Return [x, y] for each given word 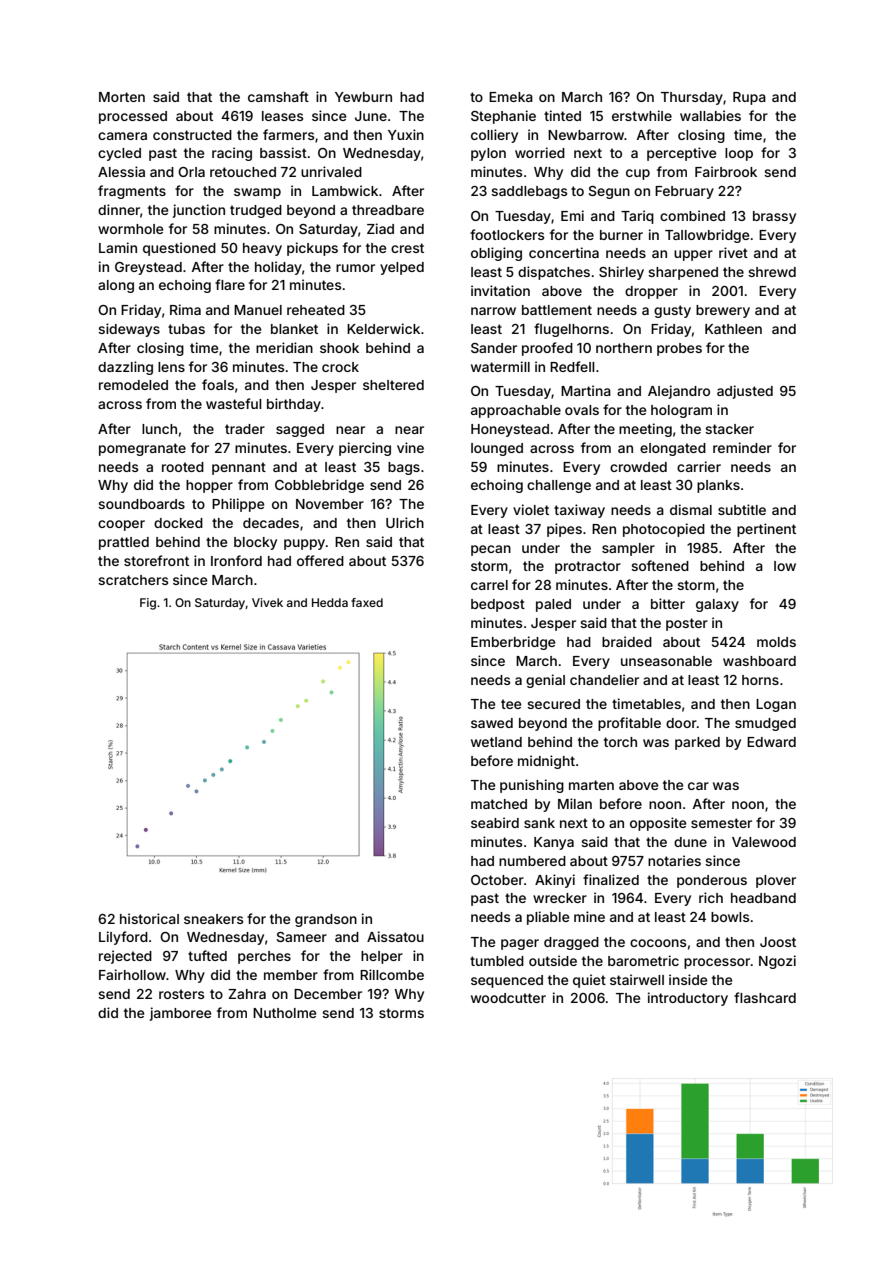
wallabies [710, 115]
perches [264, 957]
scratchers [133, 580]
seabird [495, 822]
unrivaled [331, 171]
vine [410, 447]
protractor [588, 567]
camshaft [278, 96]
